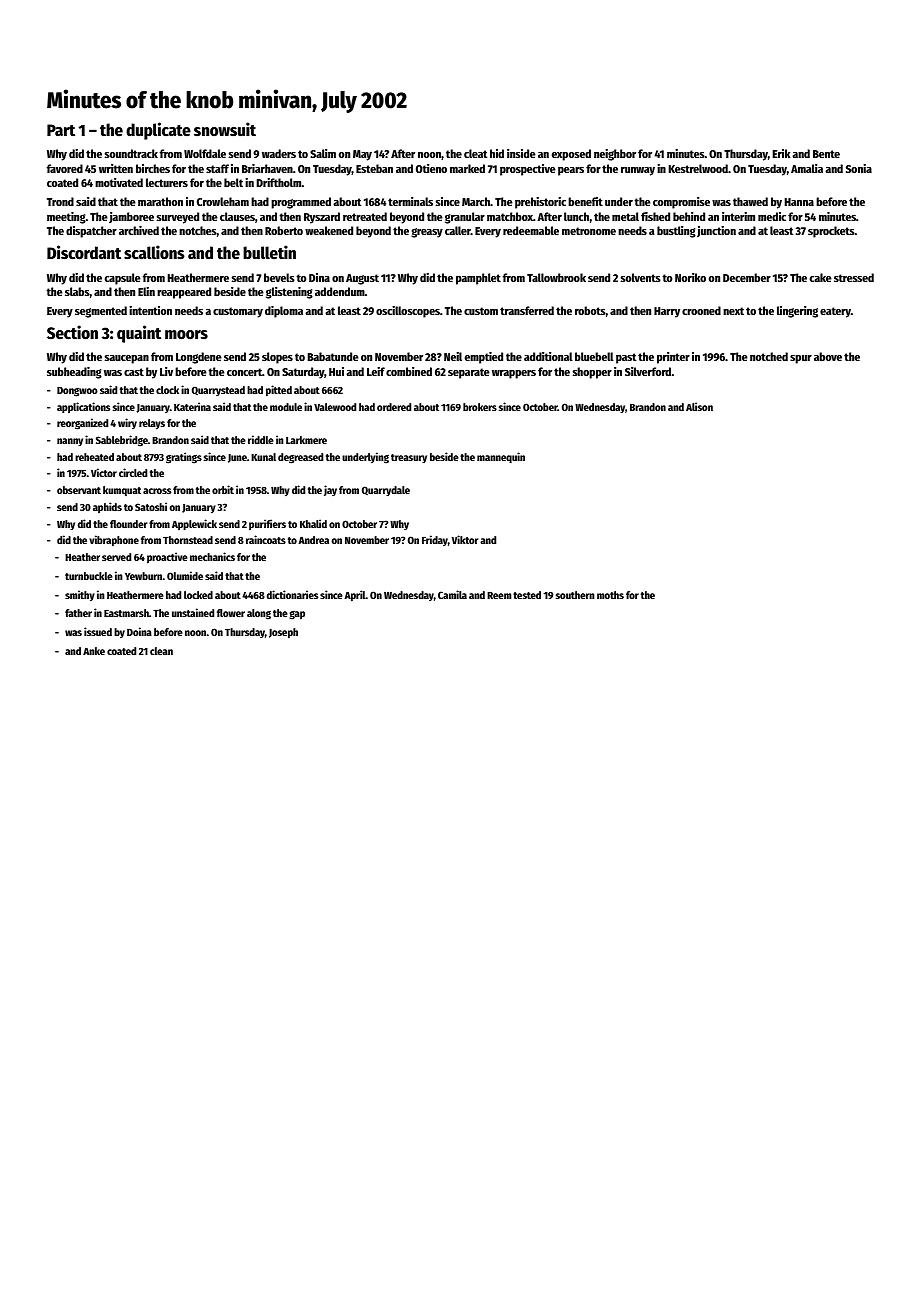 The width and height of the image is (924, 1308). Describe the element at coordinates (72, 332) in the image. I see `Section` at that location.
